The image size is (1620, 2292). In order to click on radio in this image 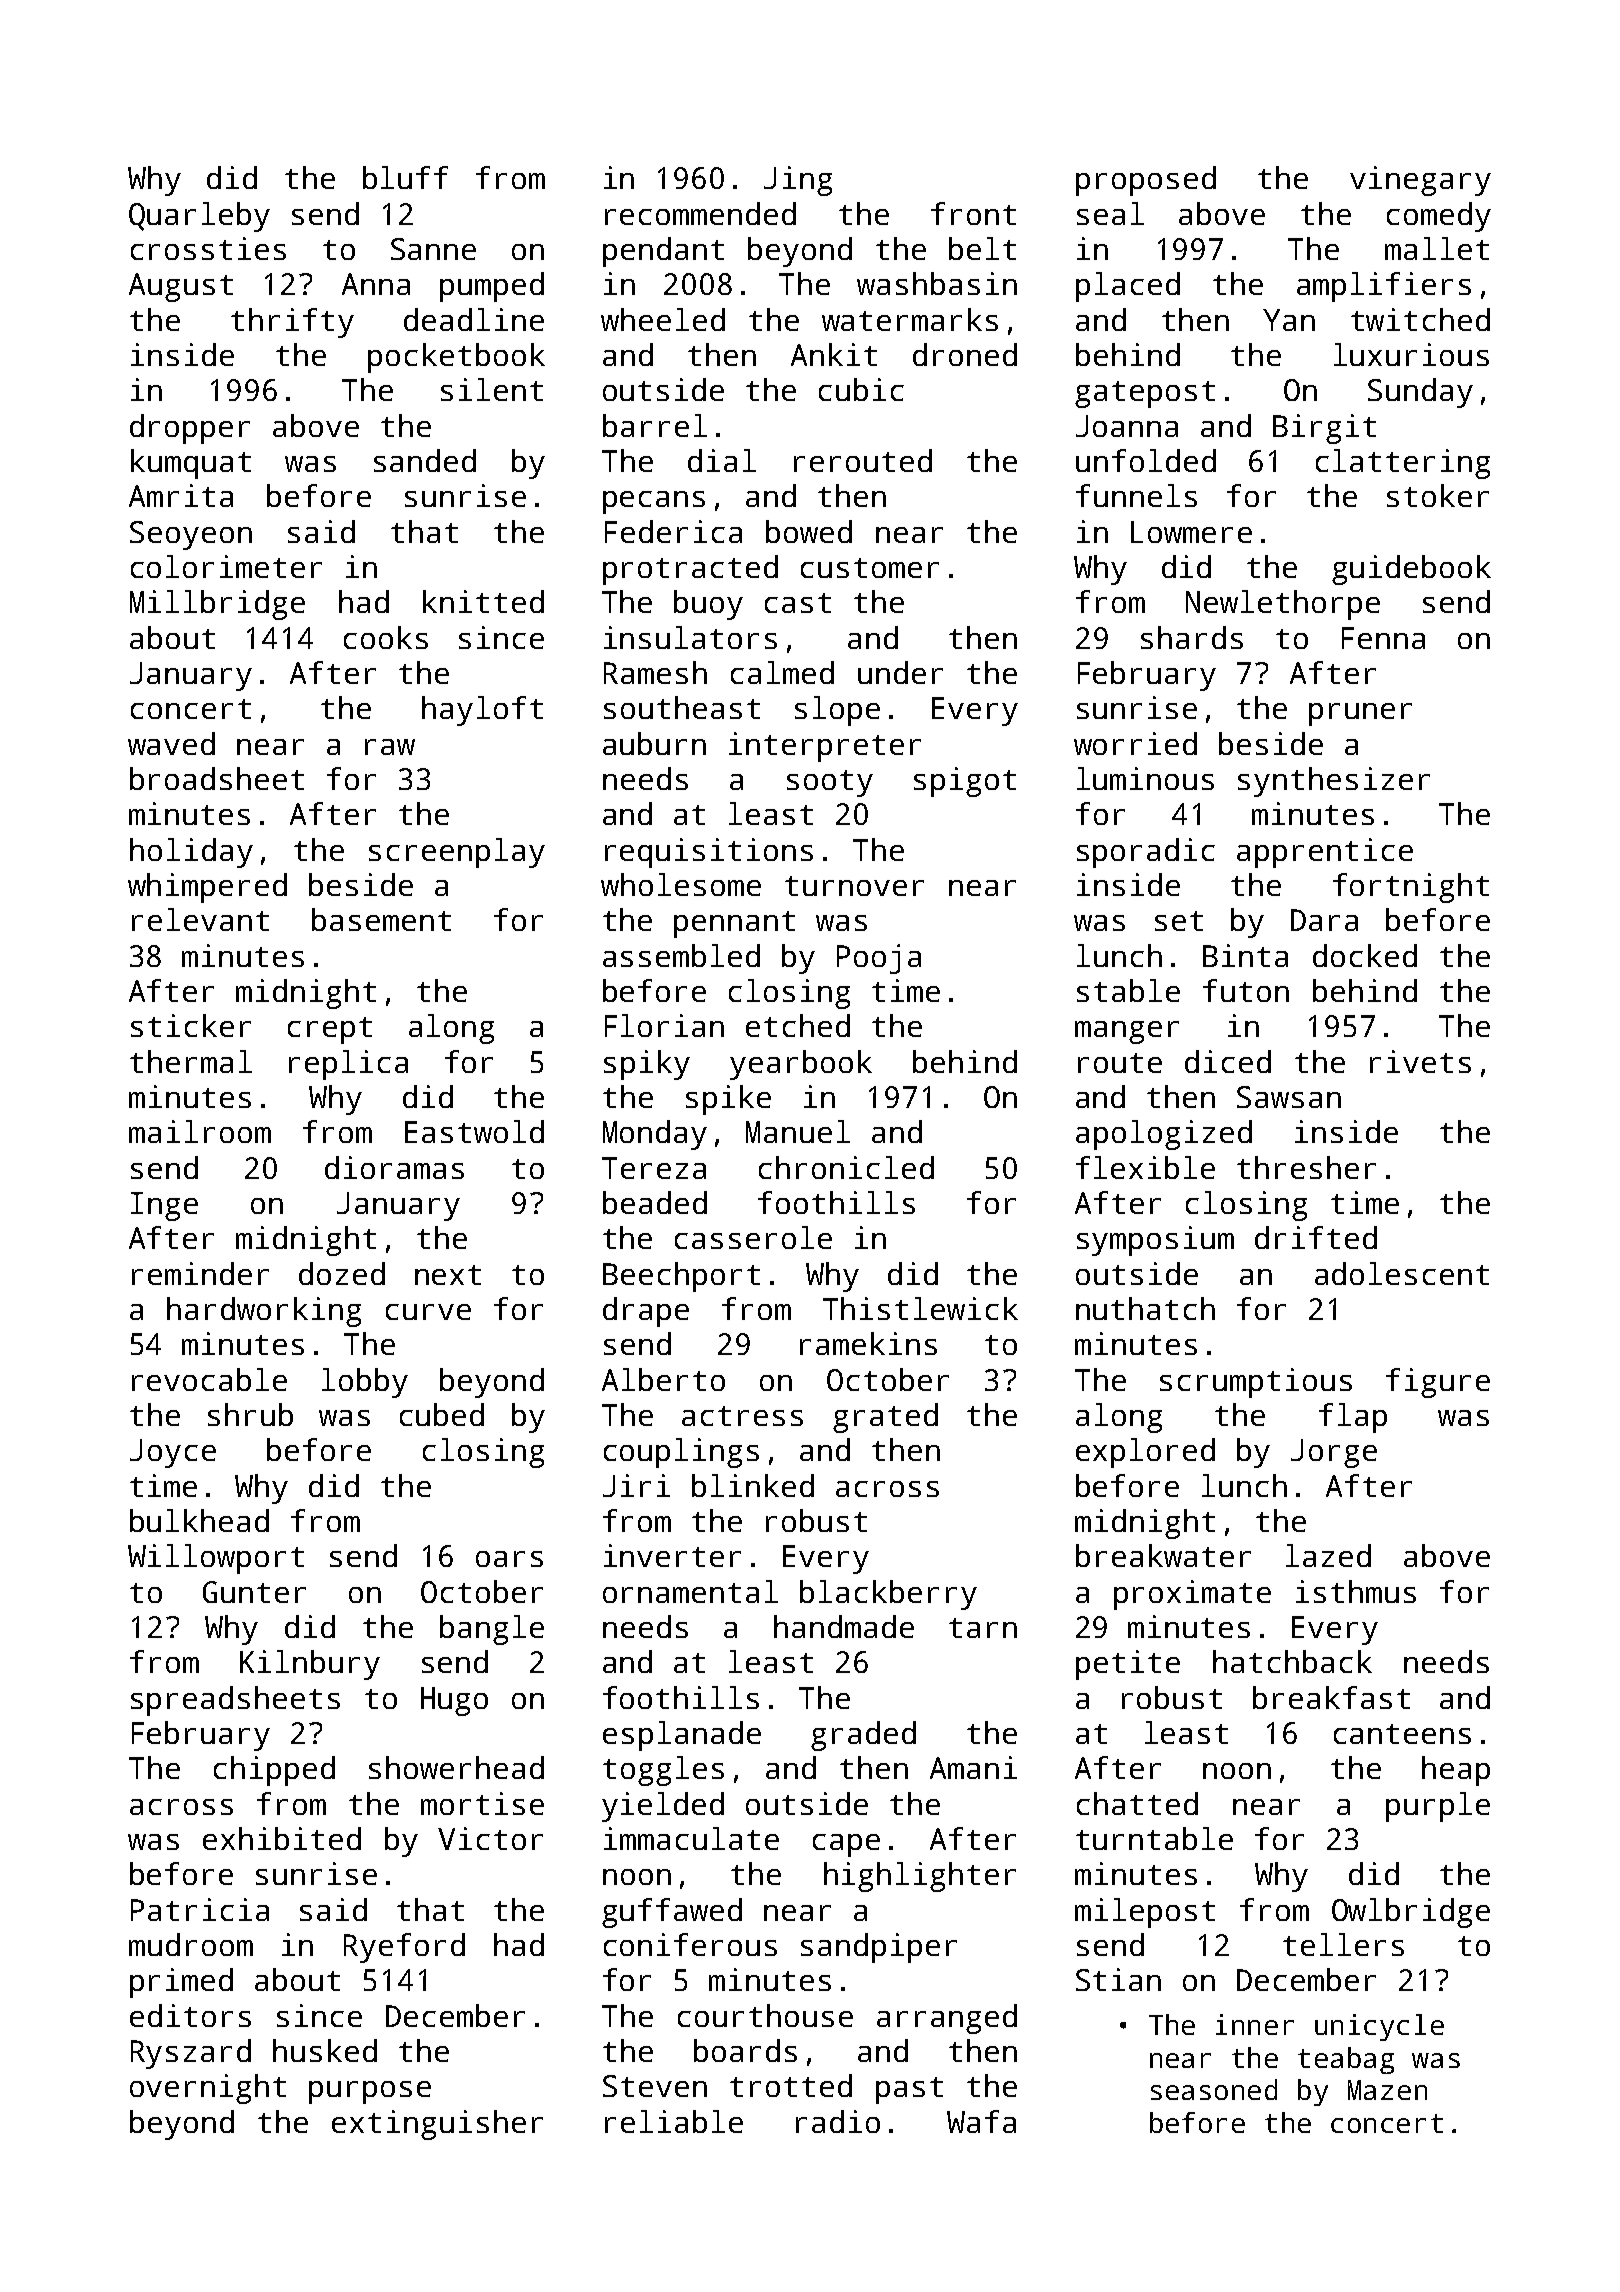, I will do `click(838, 2121)`.
